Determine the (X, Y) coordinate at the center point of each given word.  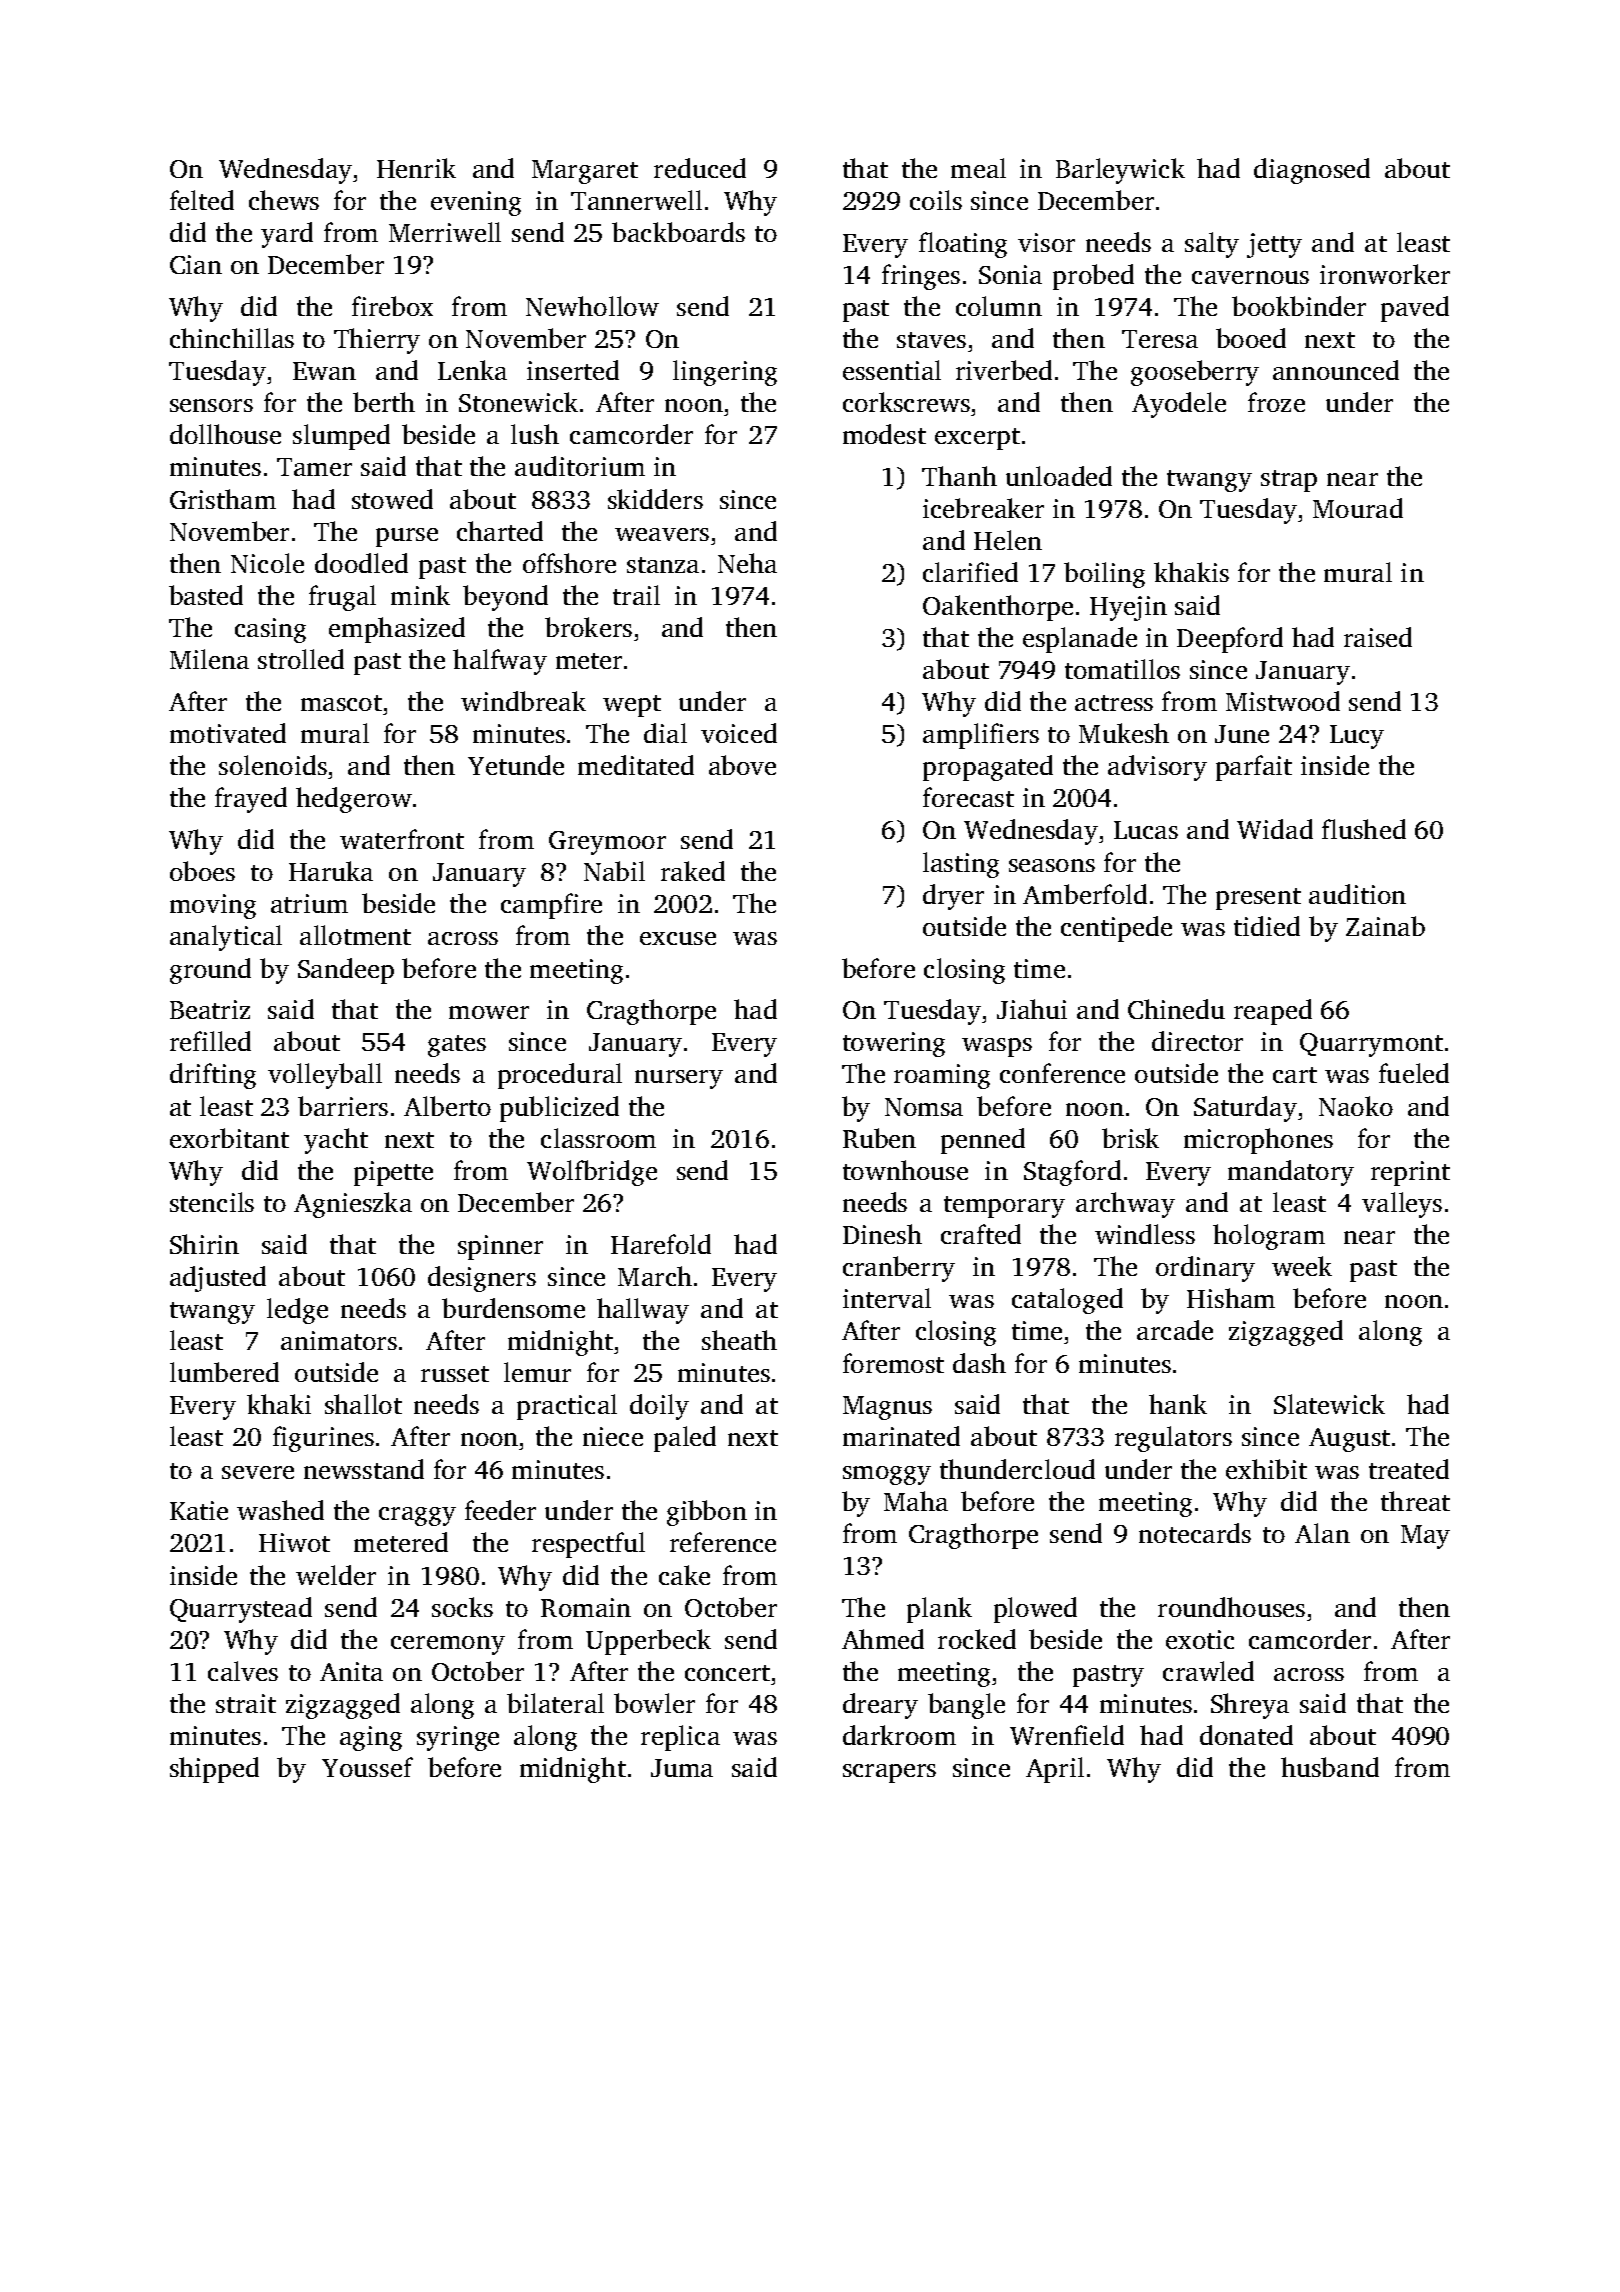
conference (1062, 1073)
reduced (700, 168)
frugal (342, 598)
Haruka (331, 871)
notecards (1195, 1533)
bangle (966, 1706)
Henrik (416, 168)
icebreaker (983, 508)
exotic (1200, 1639)
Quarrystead (241, 1610)
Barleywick (1120, 171)
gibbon (707, 1513)
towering (894, 1044)
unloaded (1059, 476)
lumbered (224, 1372)
